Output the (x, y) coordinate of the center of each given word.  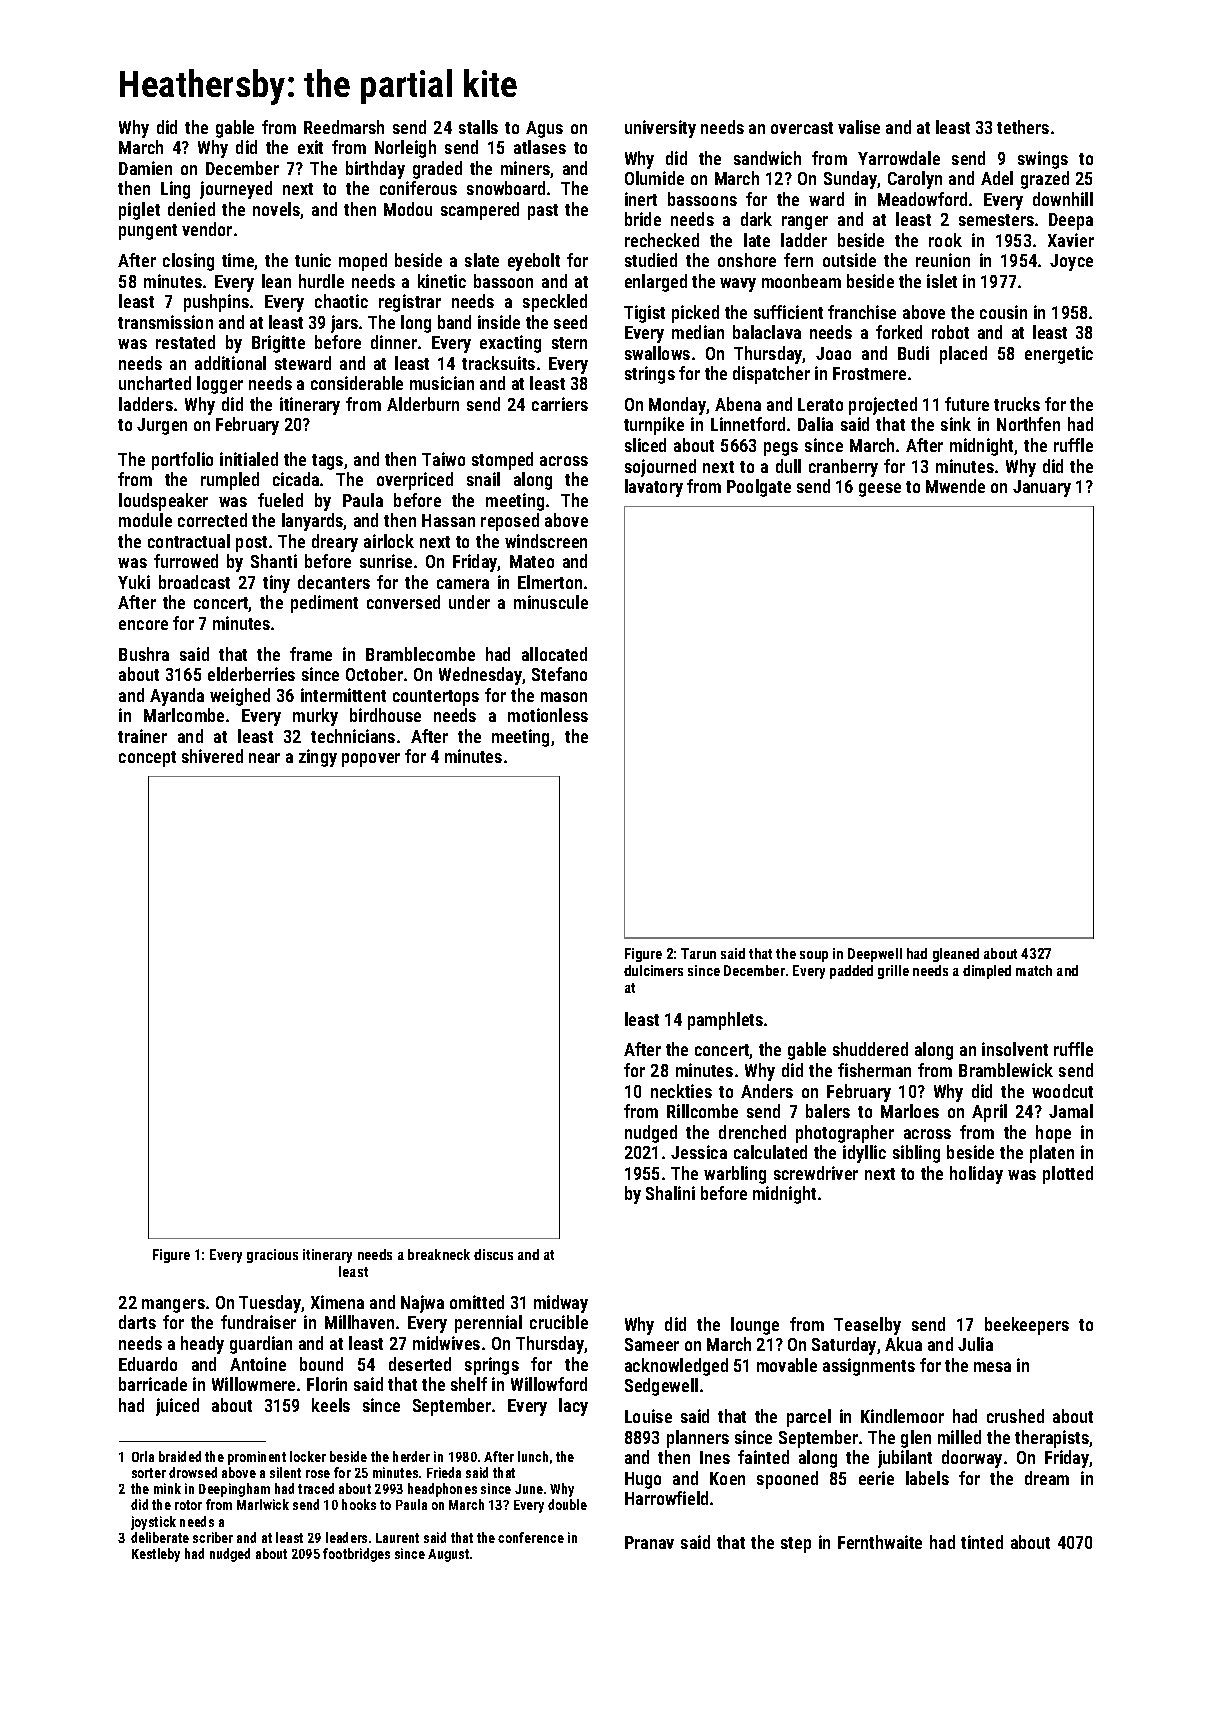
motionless (548, 715)
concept (147, 759)
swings (1043, 160)
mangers (173, 1306)
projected (883, 406)
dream (1047, 1478)
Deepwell (875, 955)
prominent (257, 1458)
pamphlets (725, 1021)
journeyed (236, 190)
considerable (357, 383)
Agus (544, 129)
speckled (555, 303)
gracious (272, 1256)
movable (787, 1365)
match (1034, 970)
